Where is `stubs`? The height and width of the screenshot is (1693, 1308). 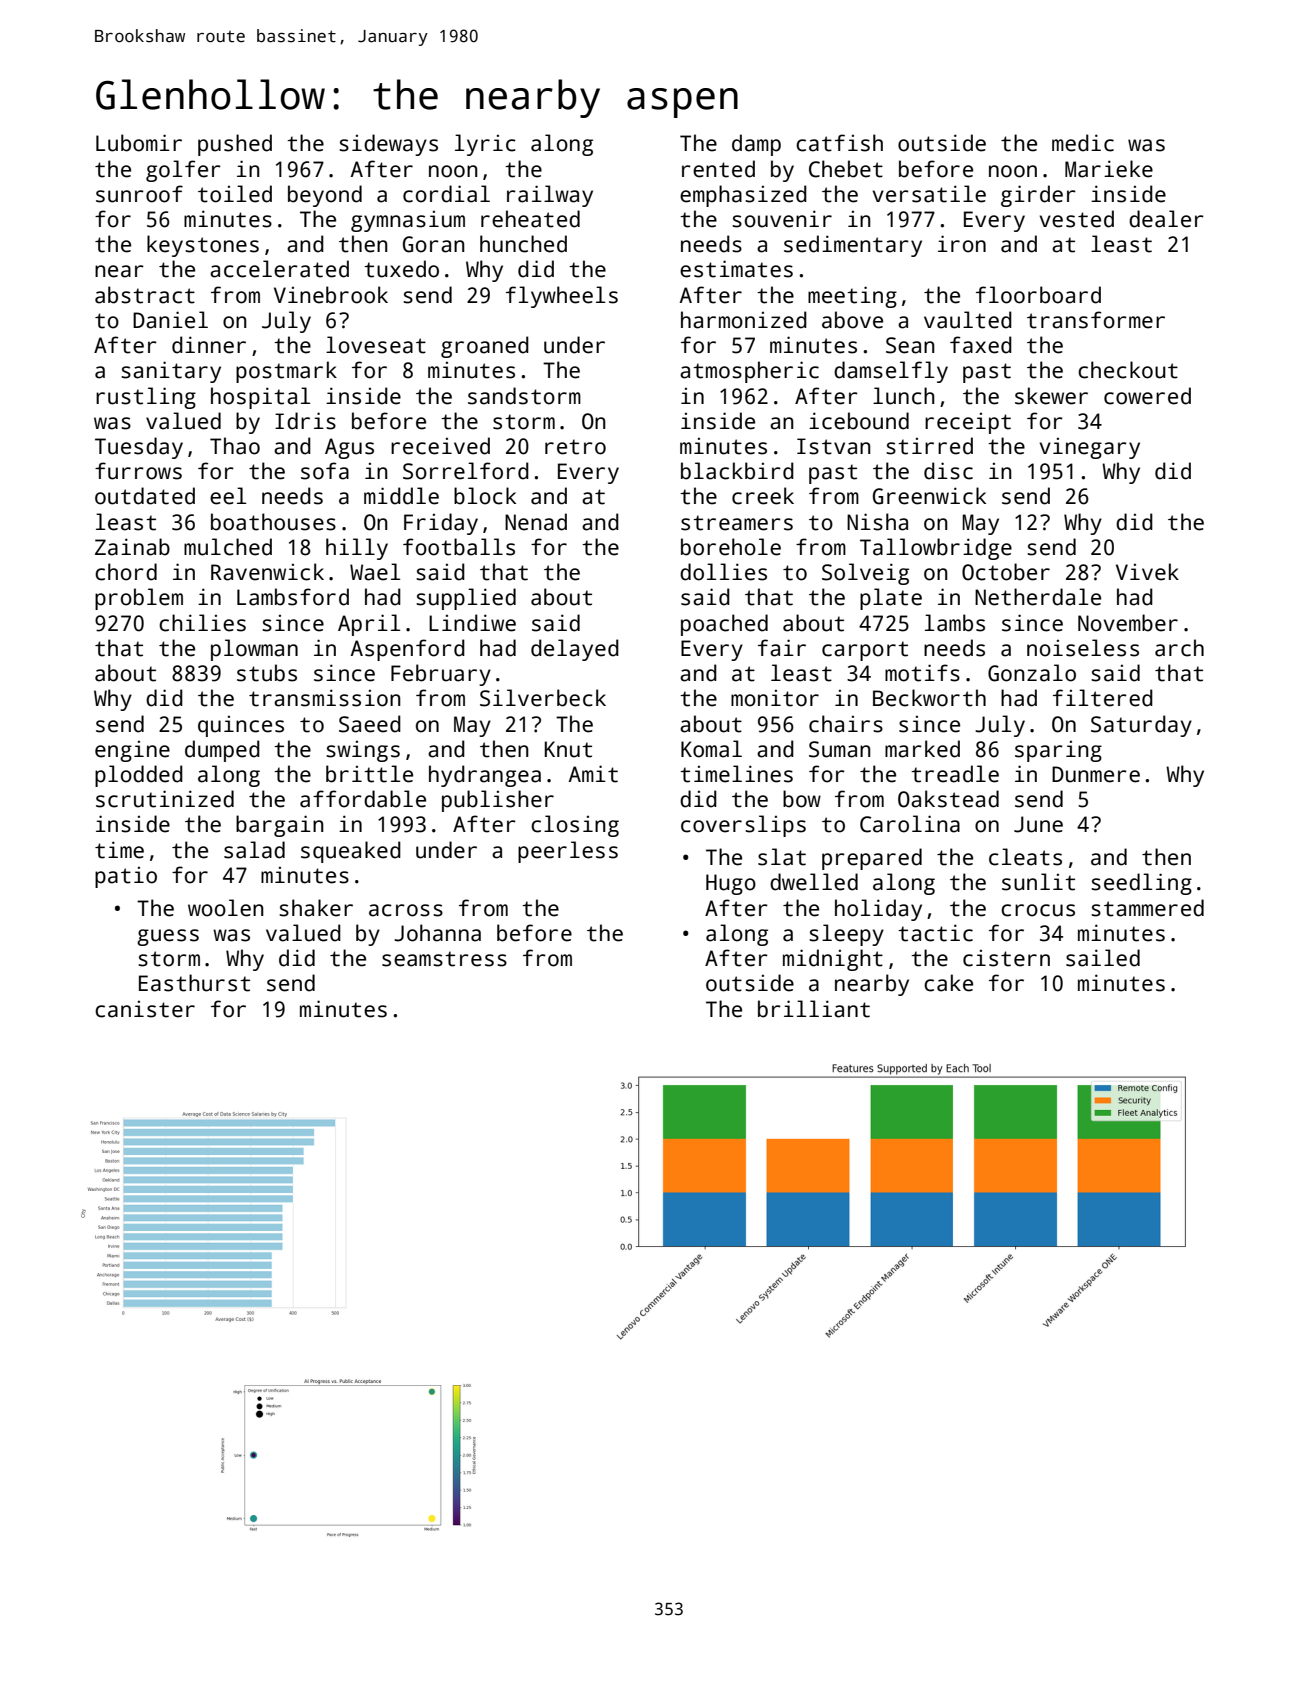 stubs is located at coordinates (267, 673).
